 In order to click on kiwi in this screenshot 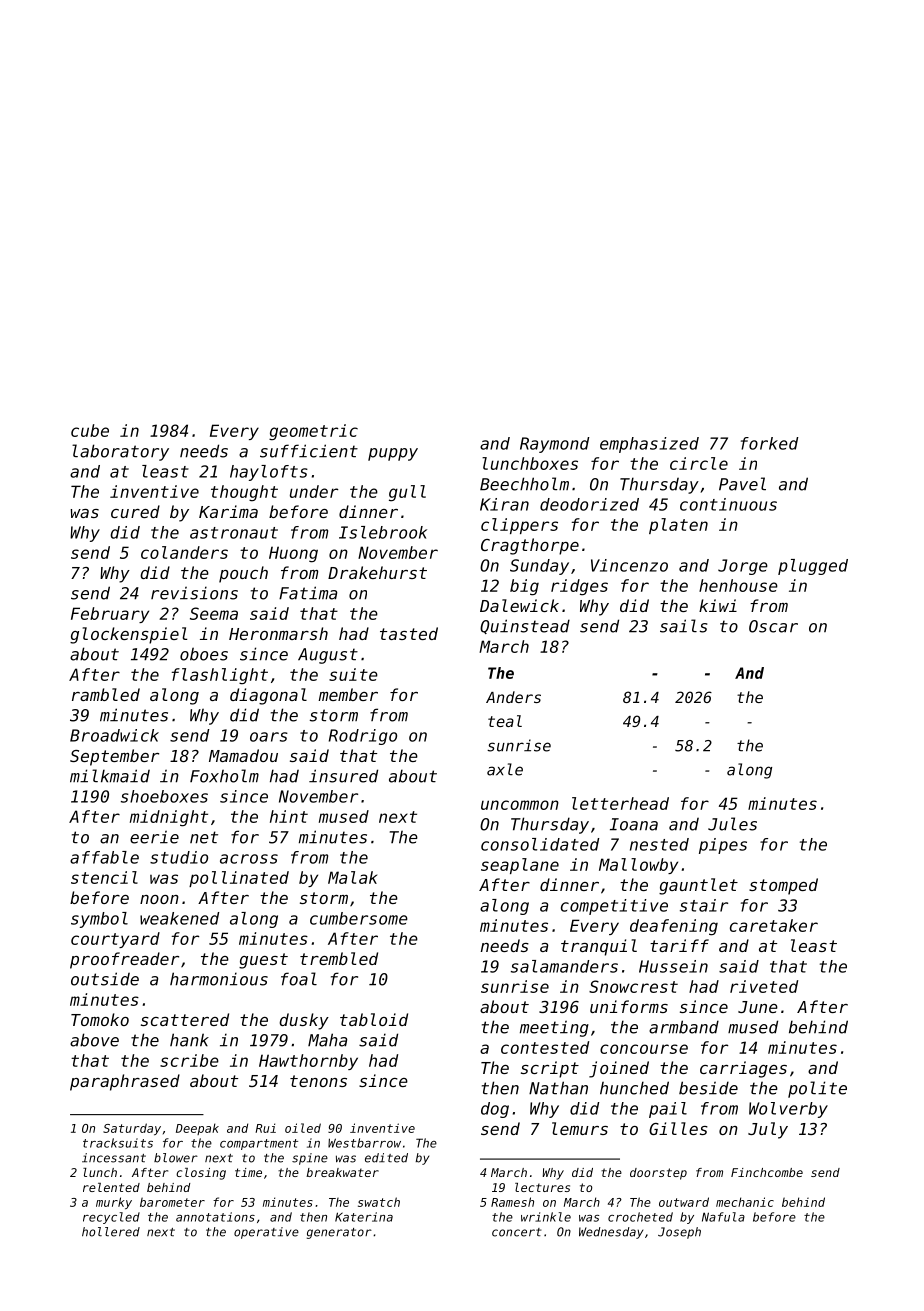, I will do `click(718, 605)`.
